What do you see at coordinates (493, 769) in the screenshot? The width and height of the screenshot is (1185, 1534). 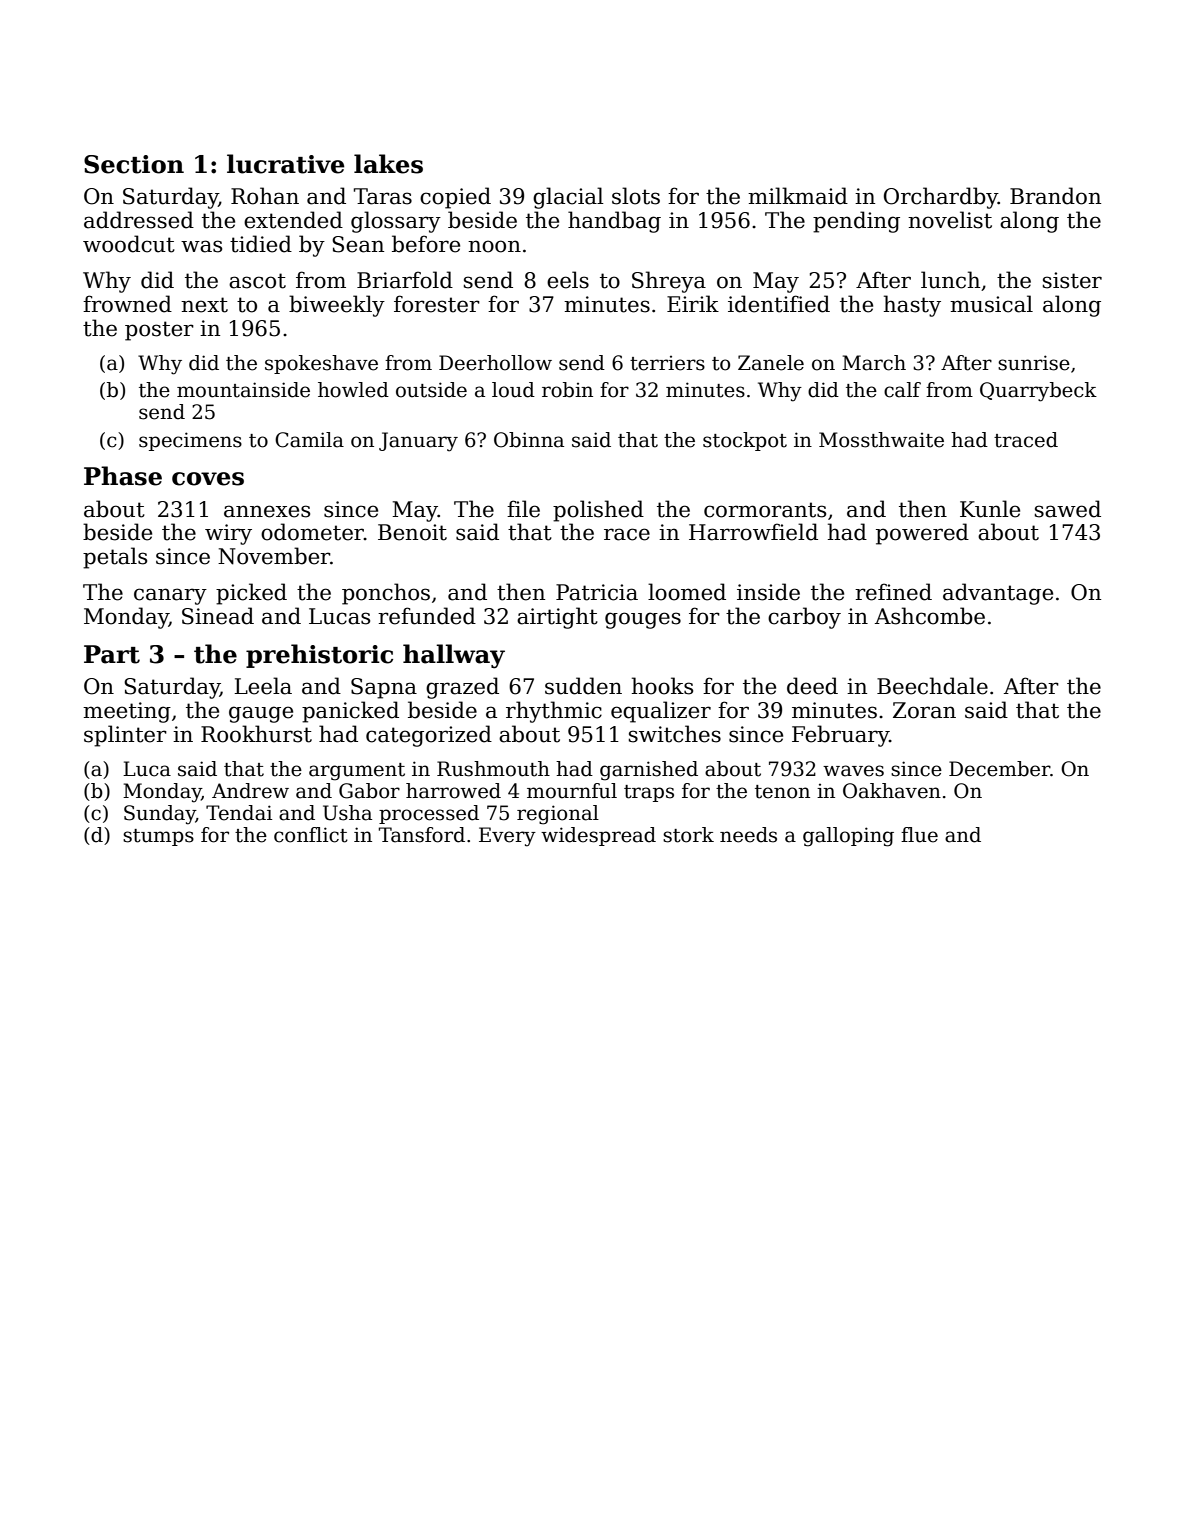 I see `Rushmouth` at bounding box center [493, 769].
